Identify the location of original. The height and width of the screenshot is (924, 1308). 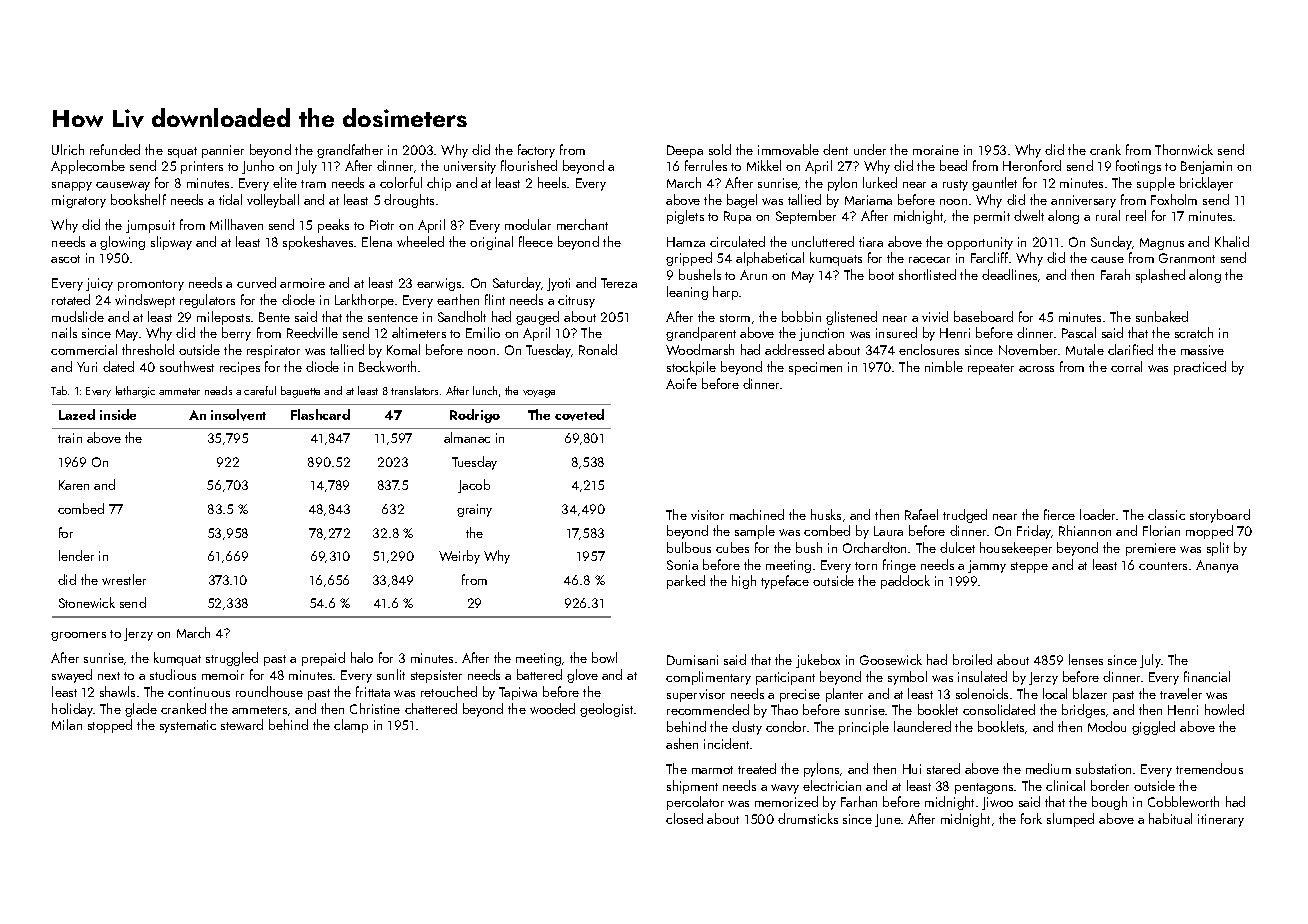
(491, 243).
